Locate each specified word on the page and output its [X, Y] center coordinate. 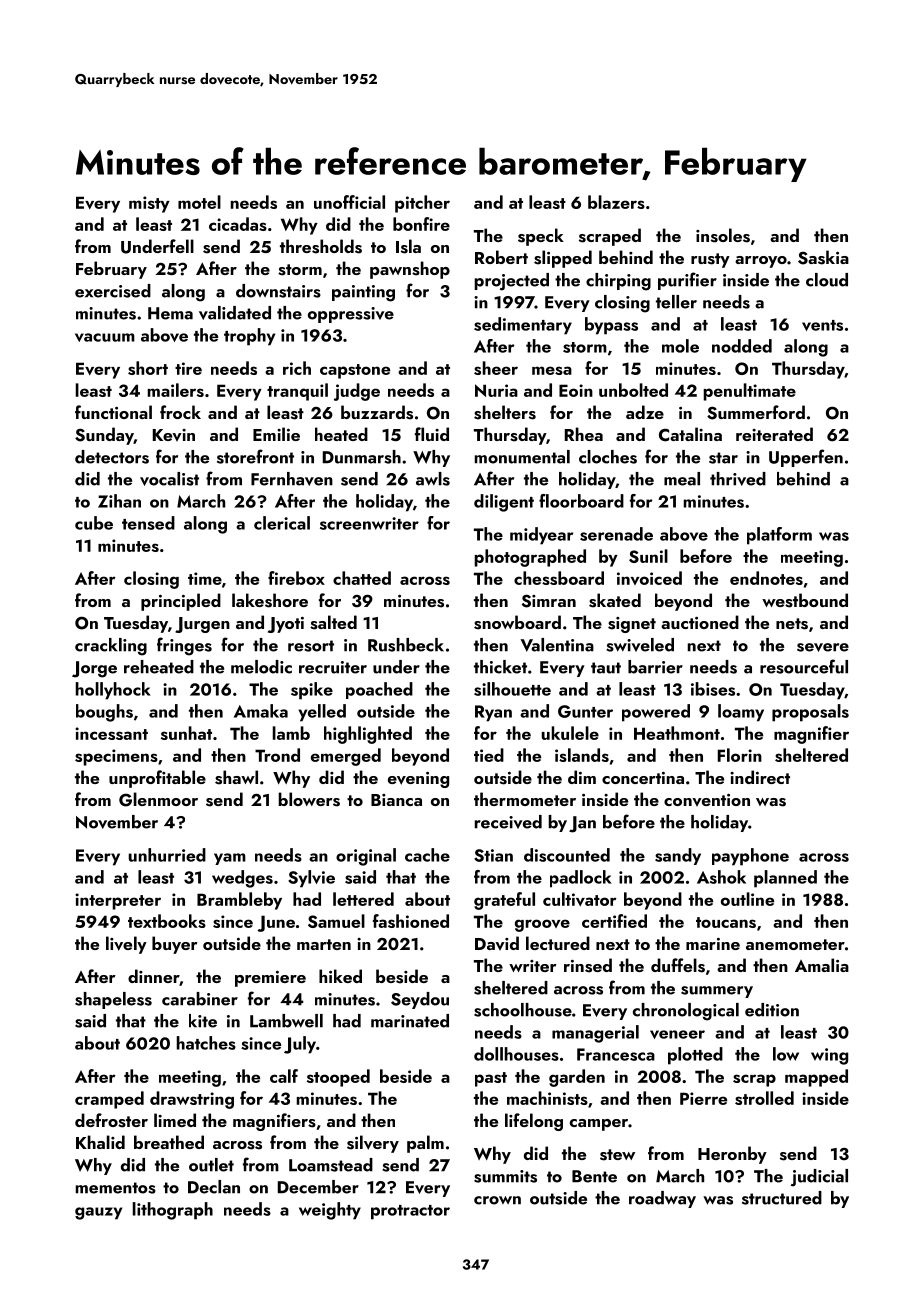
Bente [594, 1176]
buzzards [377, 412]
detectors [112, 457]
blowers [309, 799]
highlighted [368, 735]
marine [713, 944]
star [723, 458]
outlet [211, 1165]
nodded [742, 346]
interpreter [118, 901]
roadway [662, 1199]
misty [149, 204]
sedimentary [523, 326]
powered [656, 713]
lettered [363, 899]
